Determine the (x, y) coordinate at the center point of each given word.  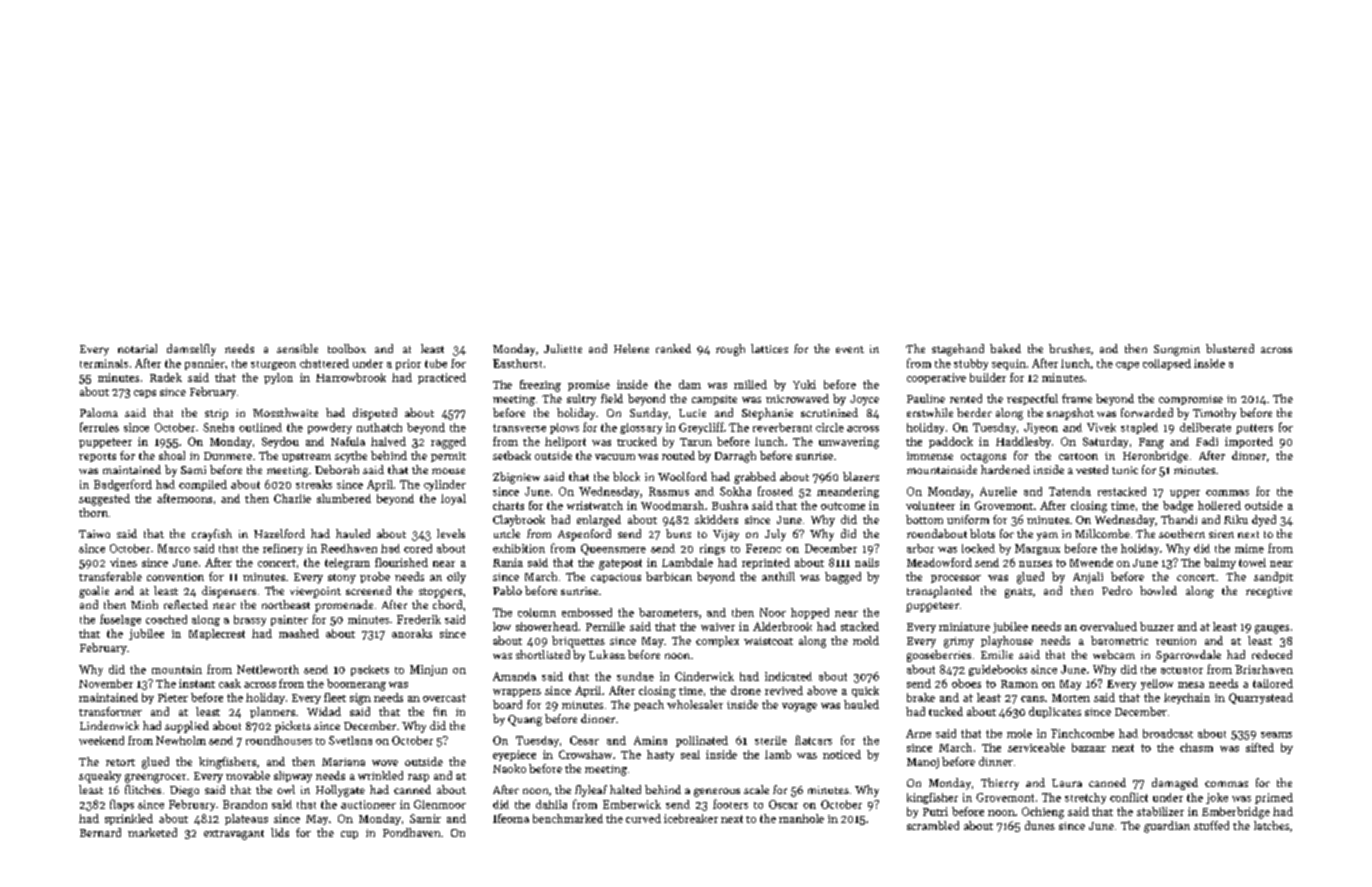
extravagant (234, 835)
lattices (769, 348)
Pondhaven (411, 832)
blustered (1230, 348)
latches (1271, 825)
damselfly (191, 350)
